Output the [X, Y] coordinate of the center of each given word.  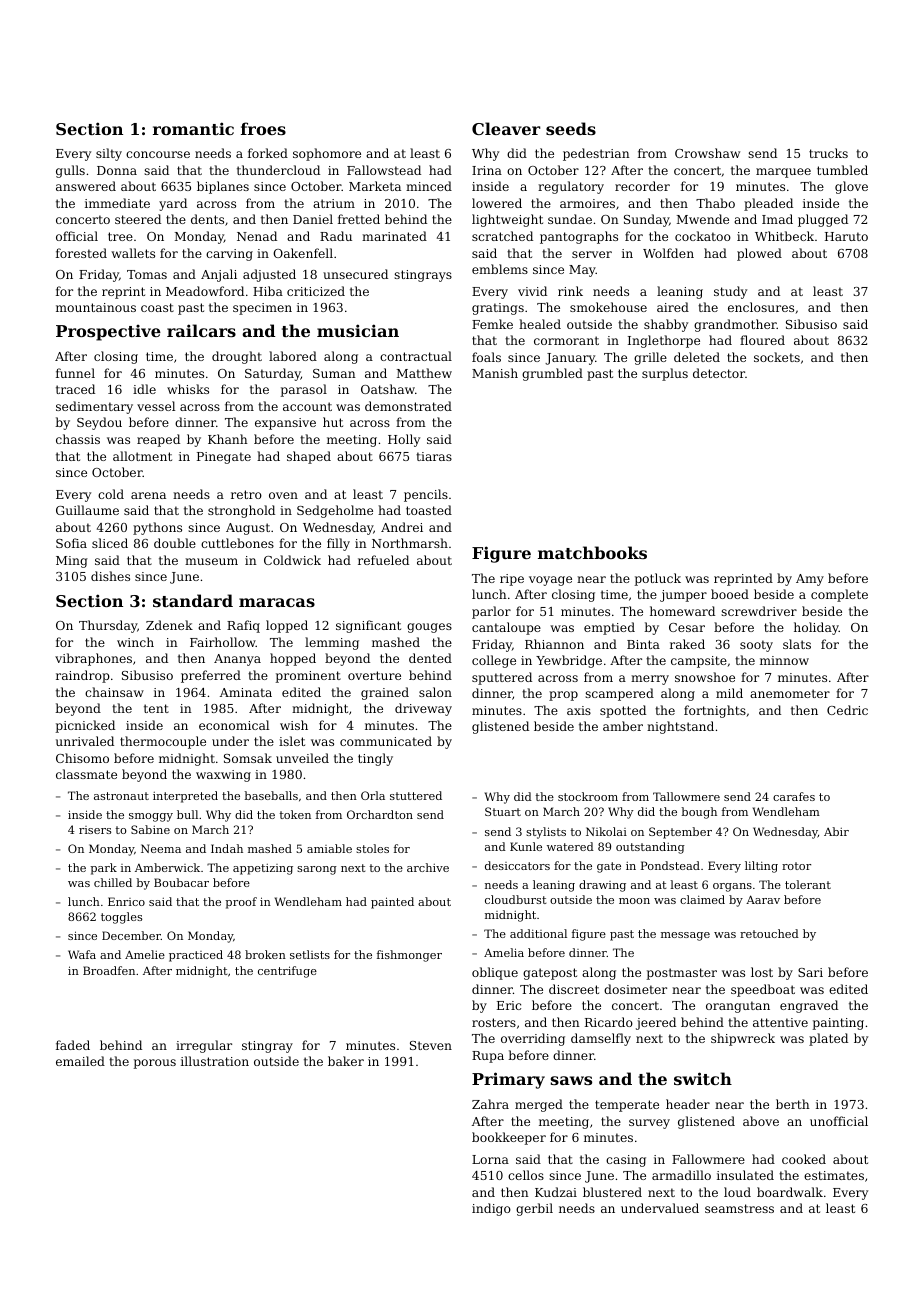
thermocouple [163, 742]
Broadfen [109, 970]
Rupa [488, 1057]
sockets [777, 357]
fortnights [715, 711]
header [688, 1104]
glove [851, 187]
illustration [215, 1061]
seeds [571, 128]
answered [86, 186]
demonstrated [408, 406]
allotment [142, 456]
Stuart [503, 811]
